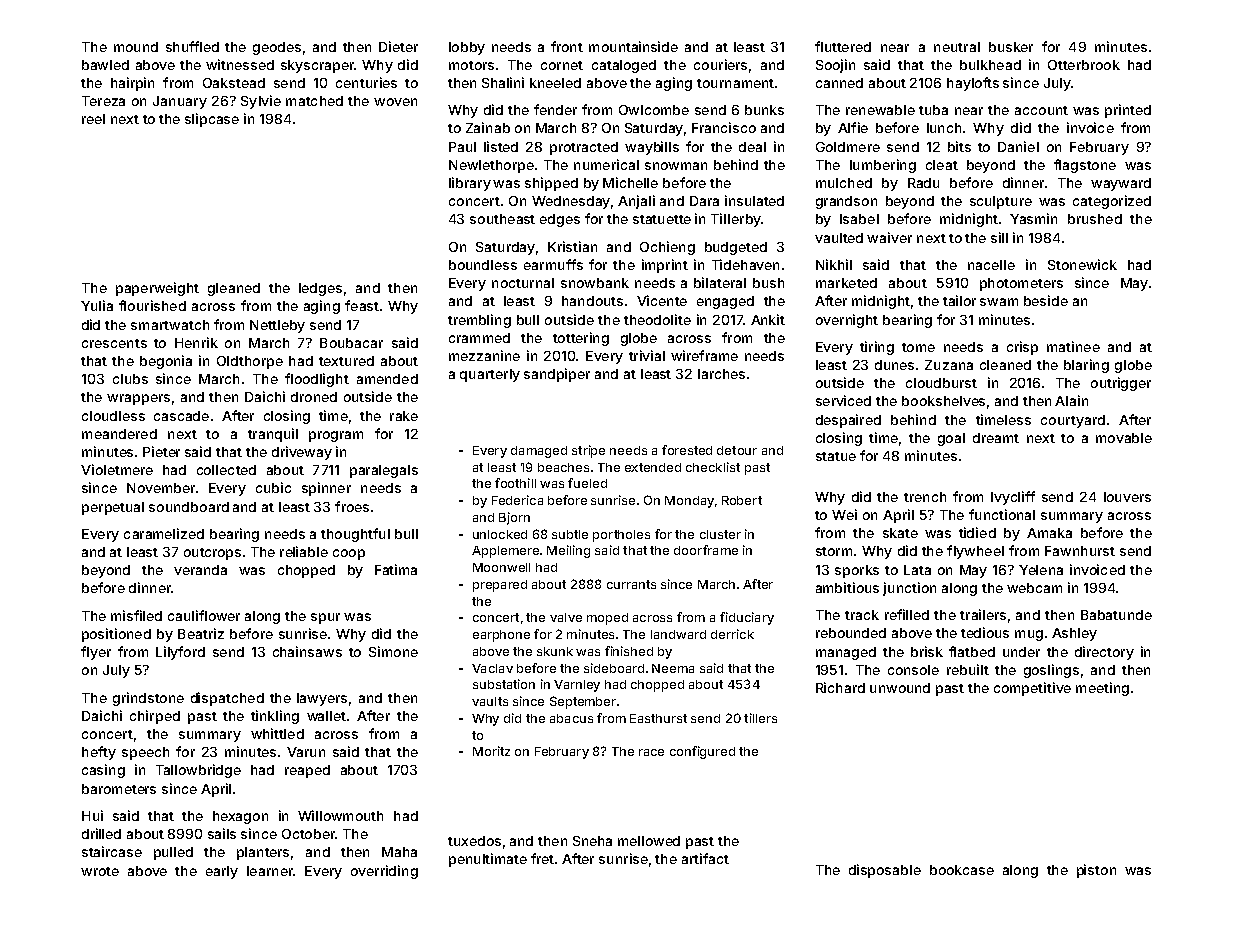  Describe the element at coordinates (157, 289) in the screenshot. I see `paperweight` at that location.
